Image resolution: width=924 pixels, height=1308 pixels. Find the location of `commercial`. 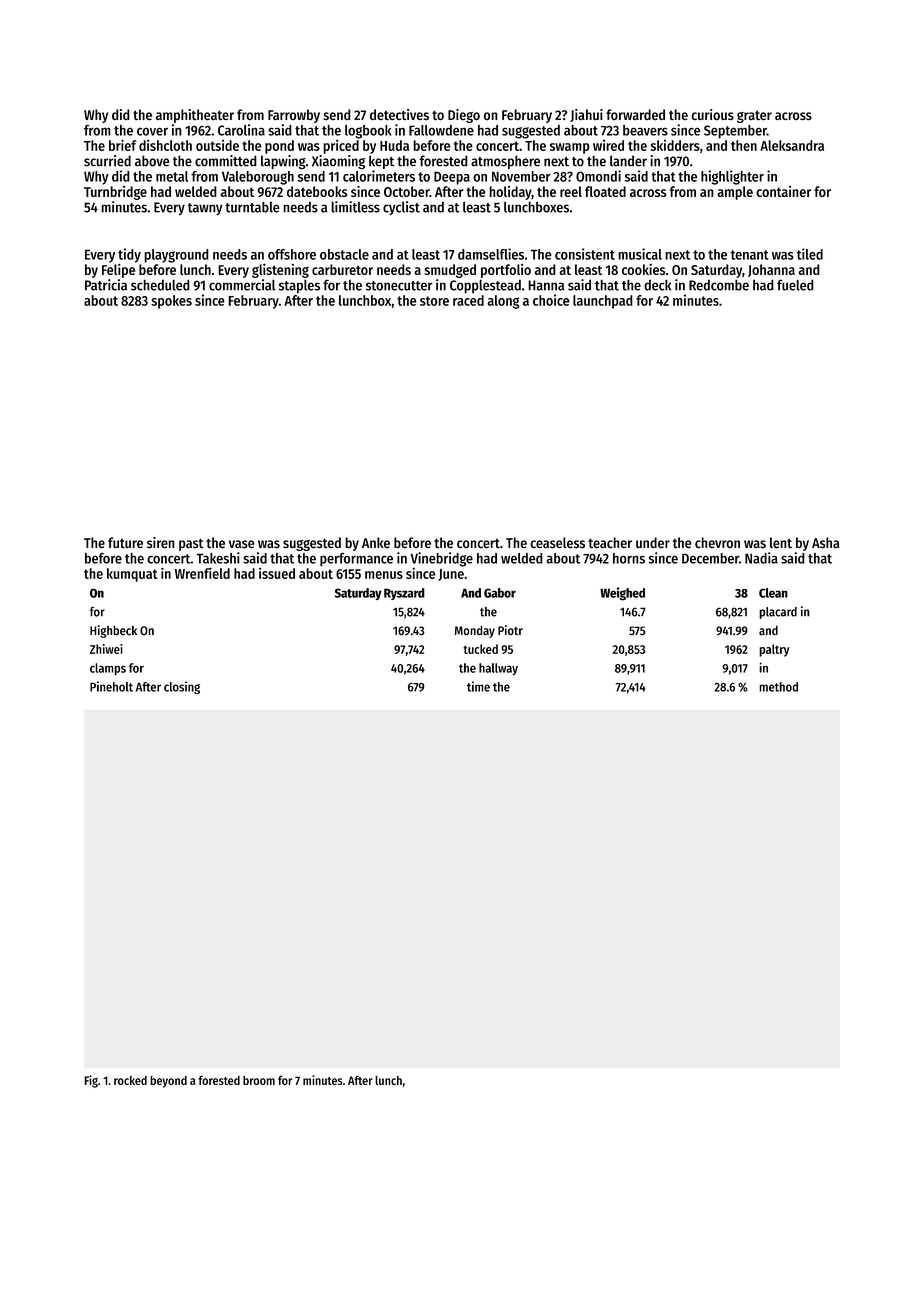

commercial is located at coordinates (242, 285).
